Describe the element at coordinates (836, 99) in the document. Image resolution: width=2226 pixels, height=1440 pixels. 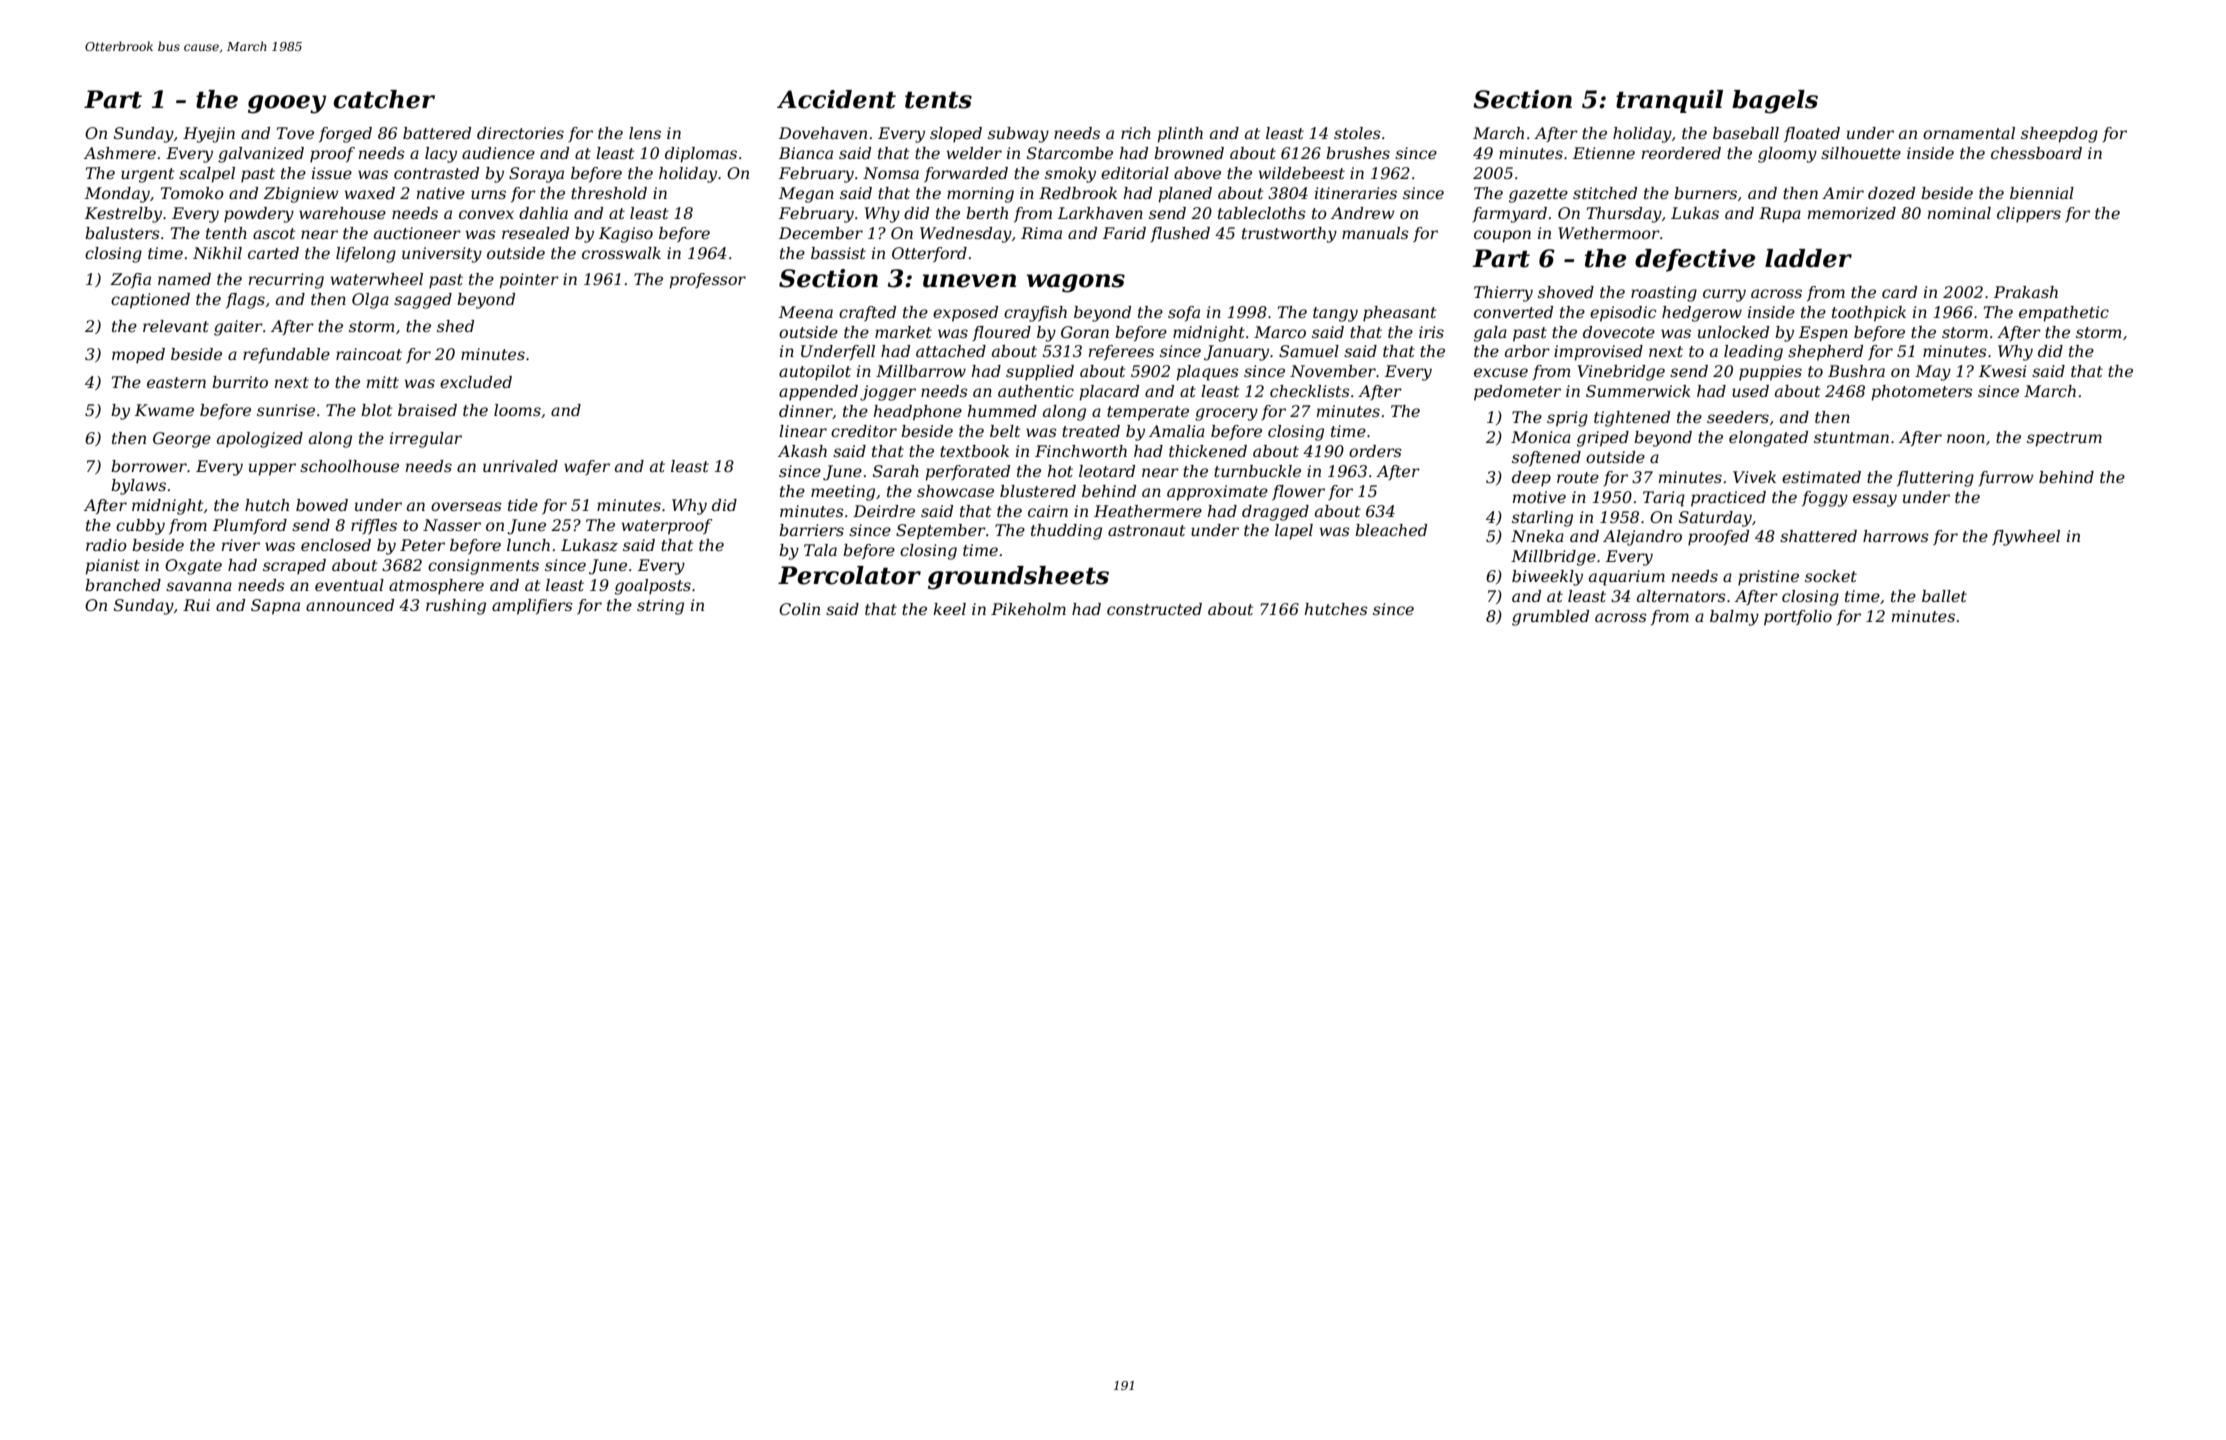
I see `Accident` at that location.
